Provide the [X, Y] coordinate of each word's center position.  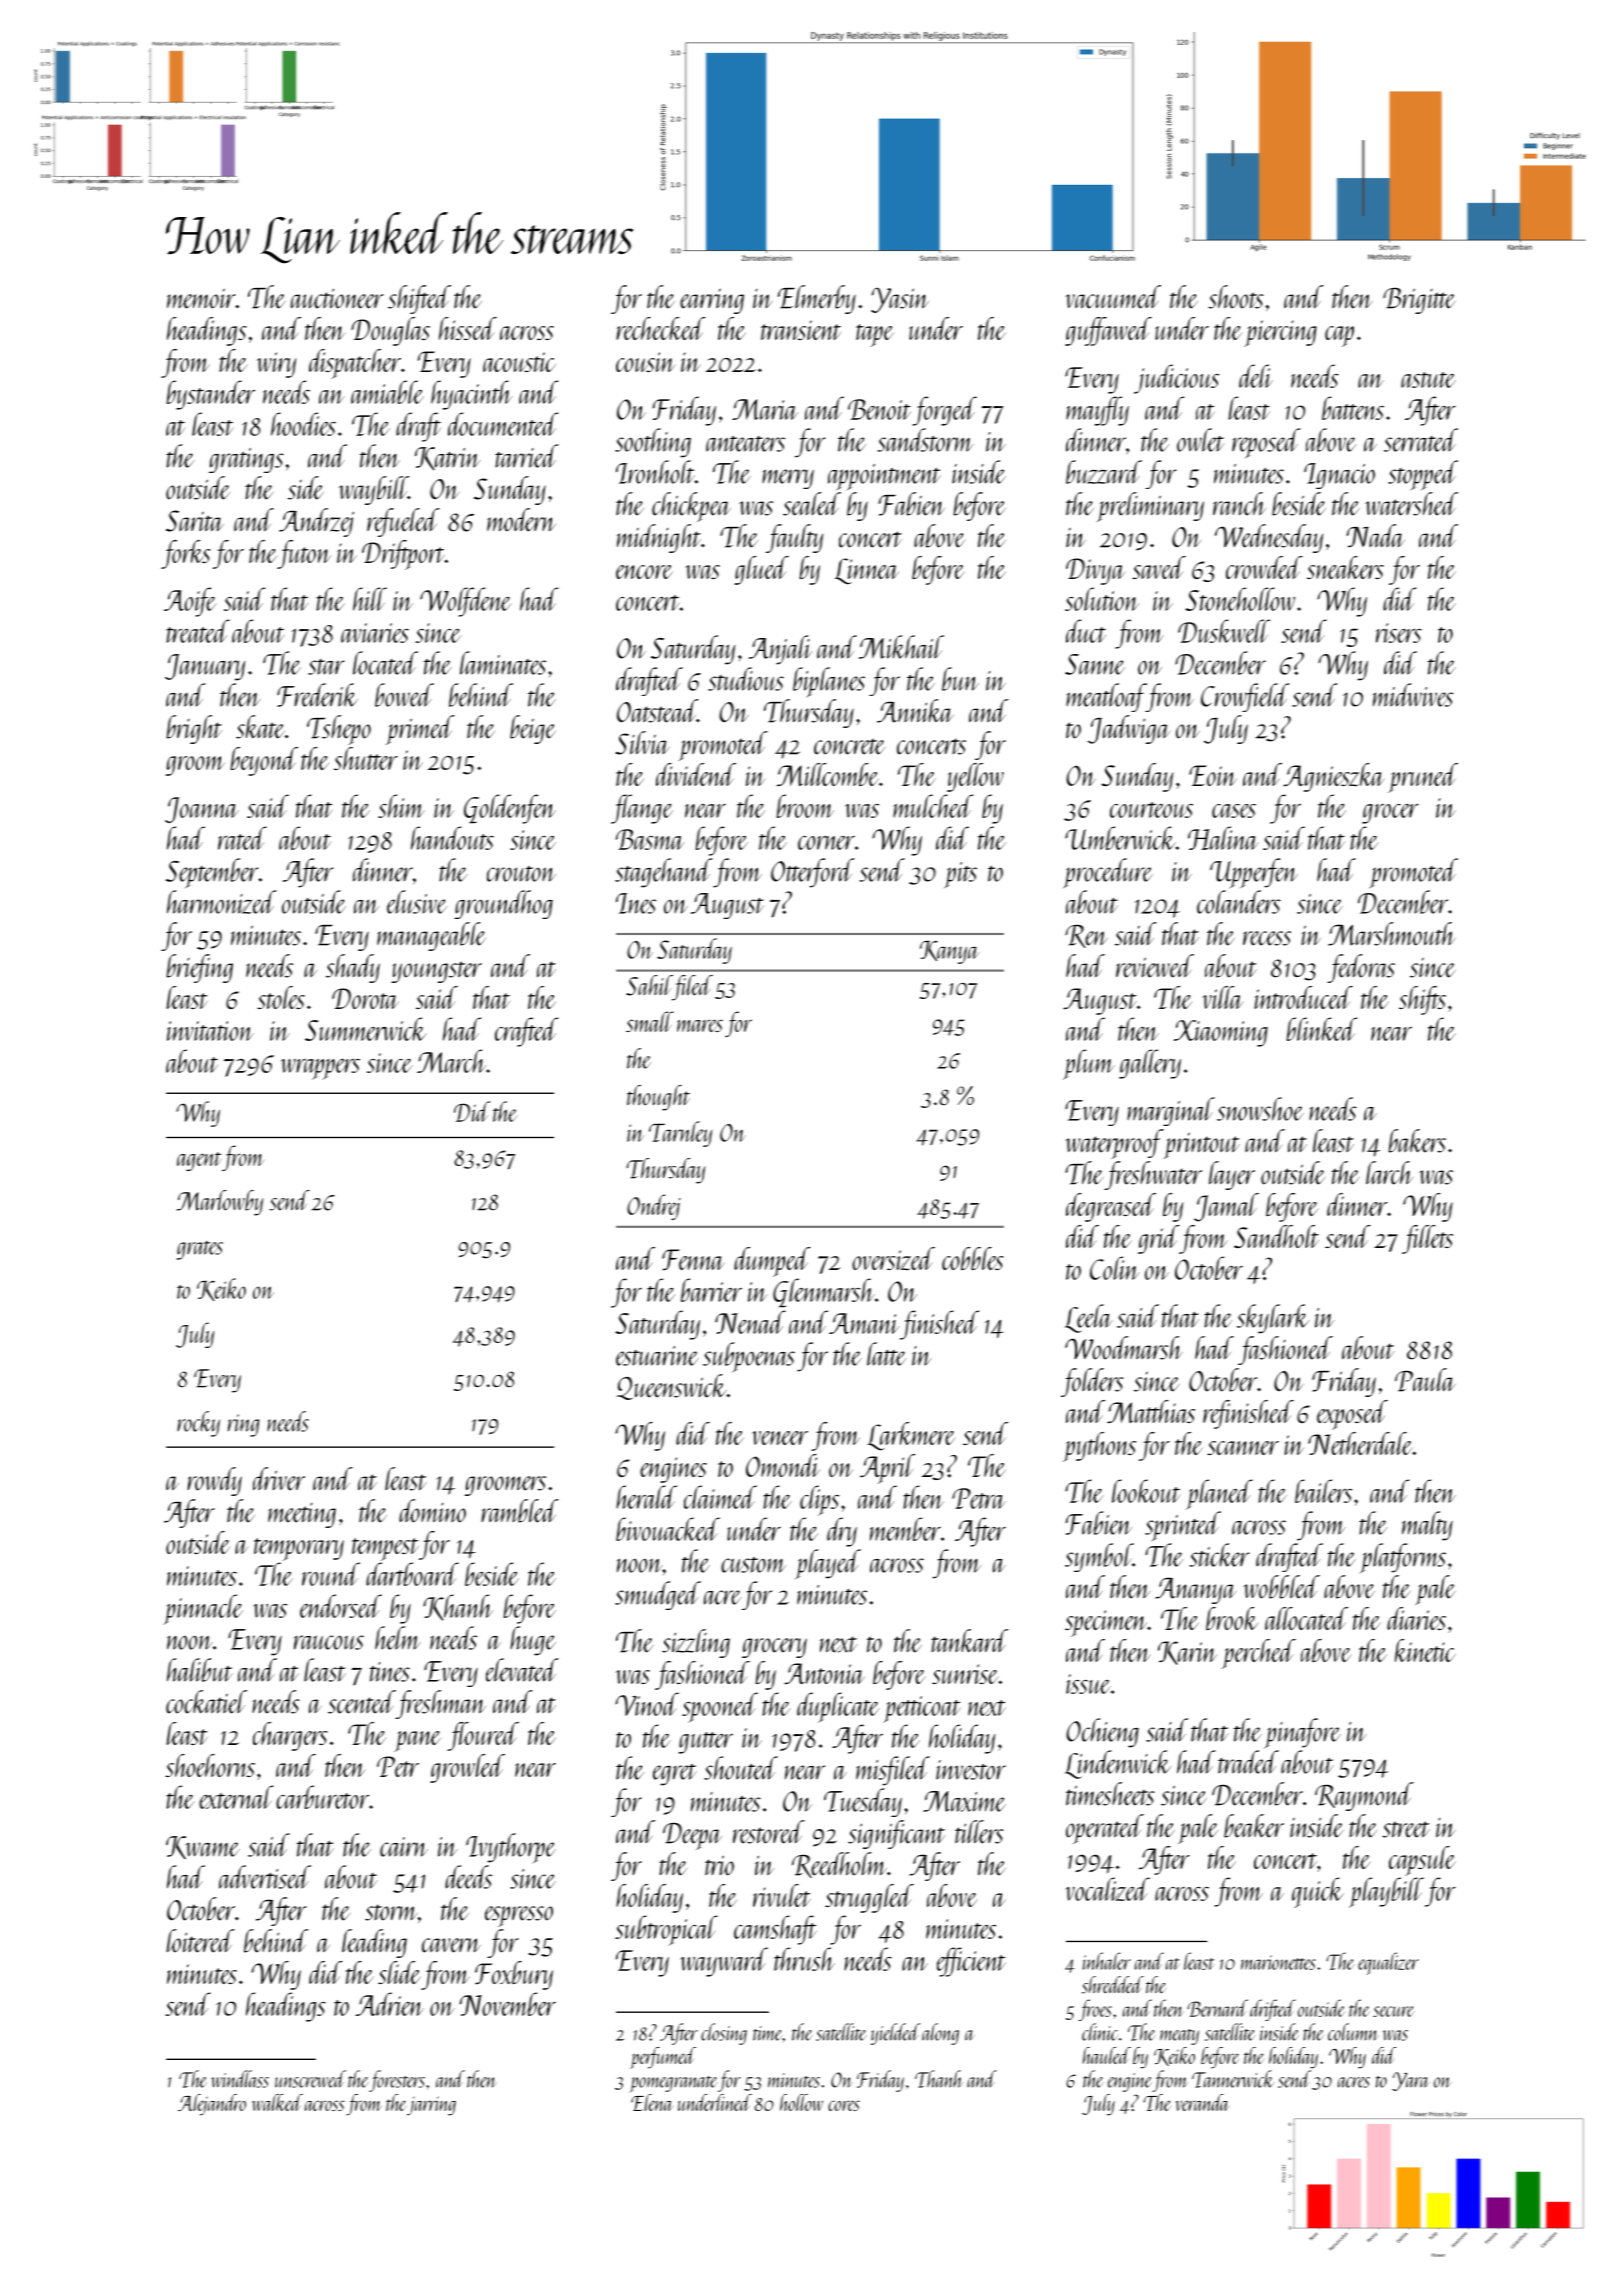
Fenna [693, 1259]
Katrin [447, 458]
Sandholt [1276, 1236]
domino [432, 1511]
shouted [741, 1768]
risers [1399, 633]
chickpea [691, 507]
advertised [265, 1877]
